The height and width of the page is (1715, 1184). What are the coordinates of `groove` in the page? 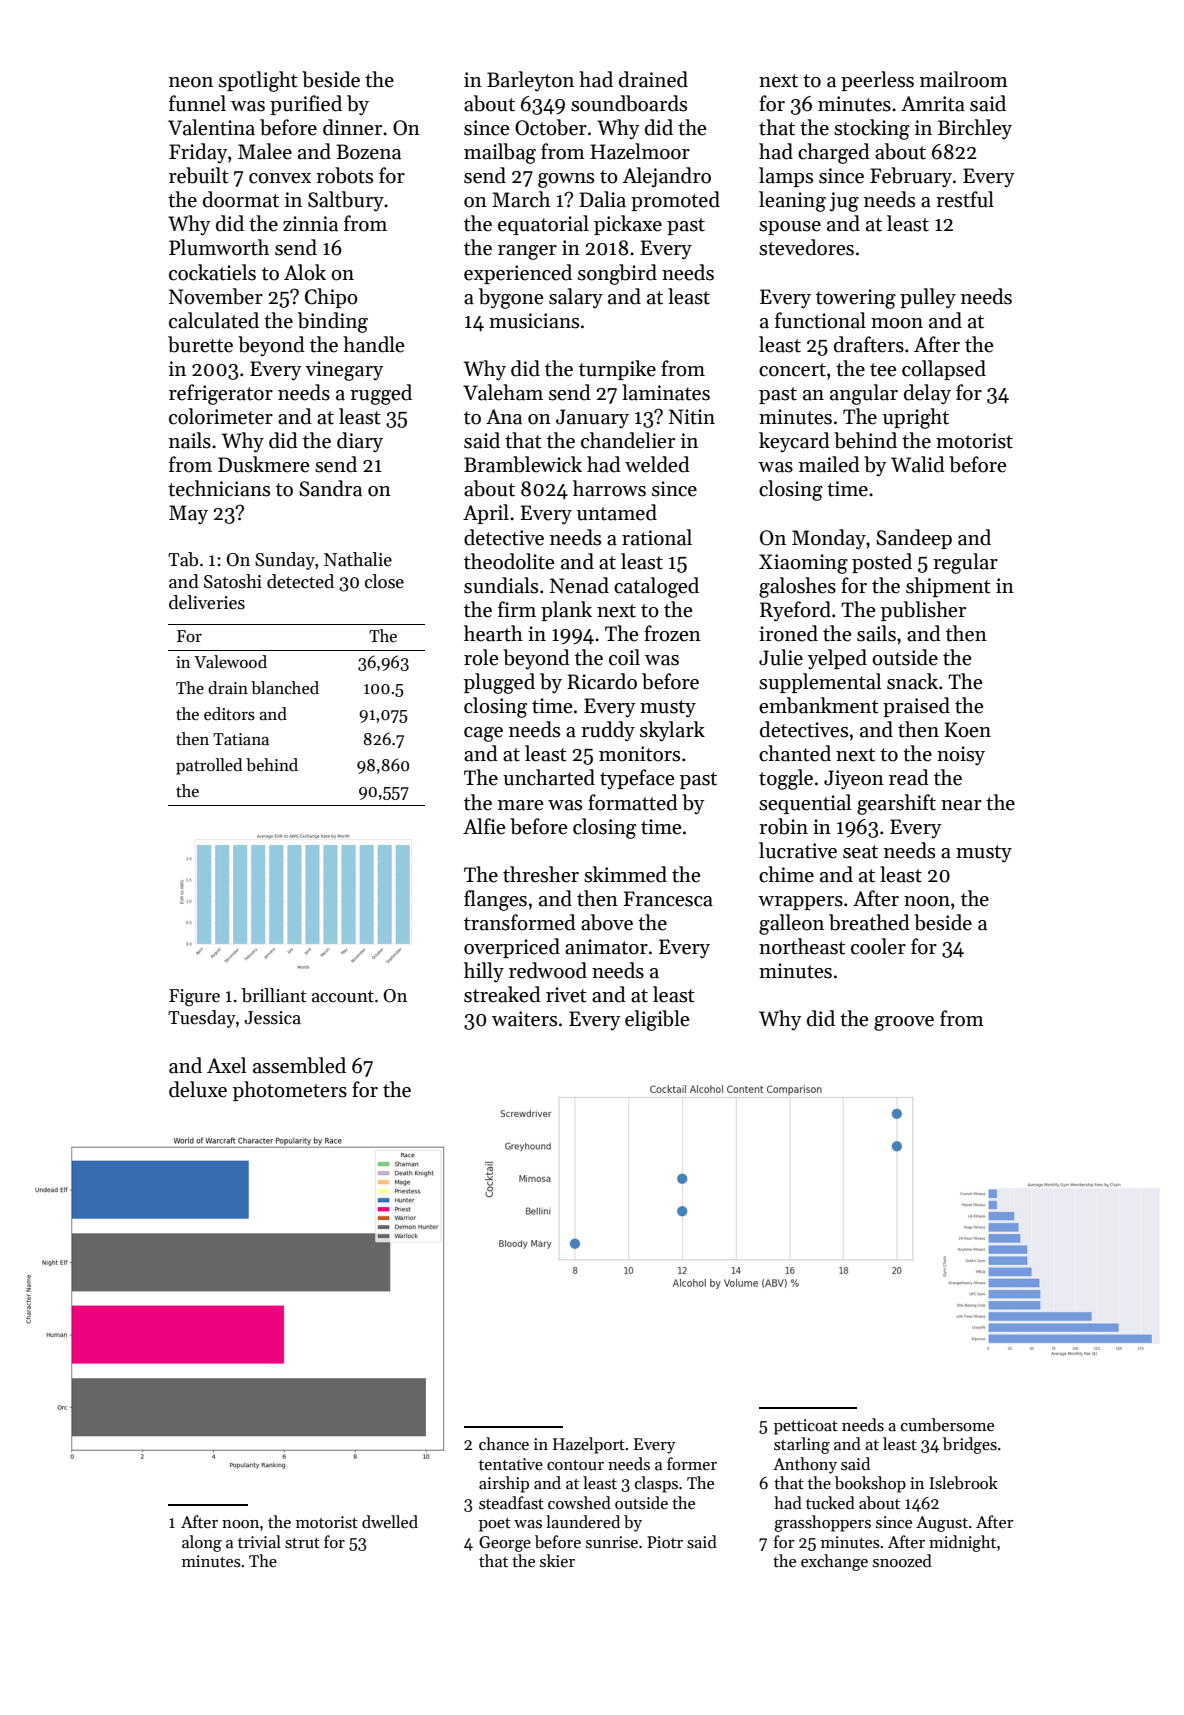 It's located at (904, 1023).
